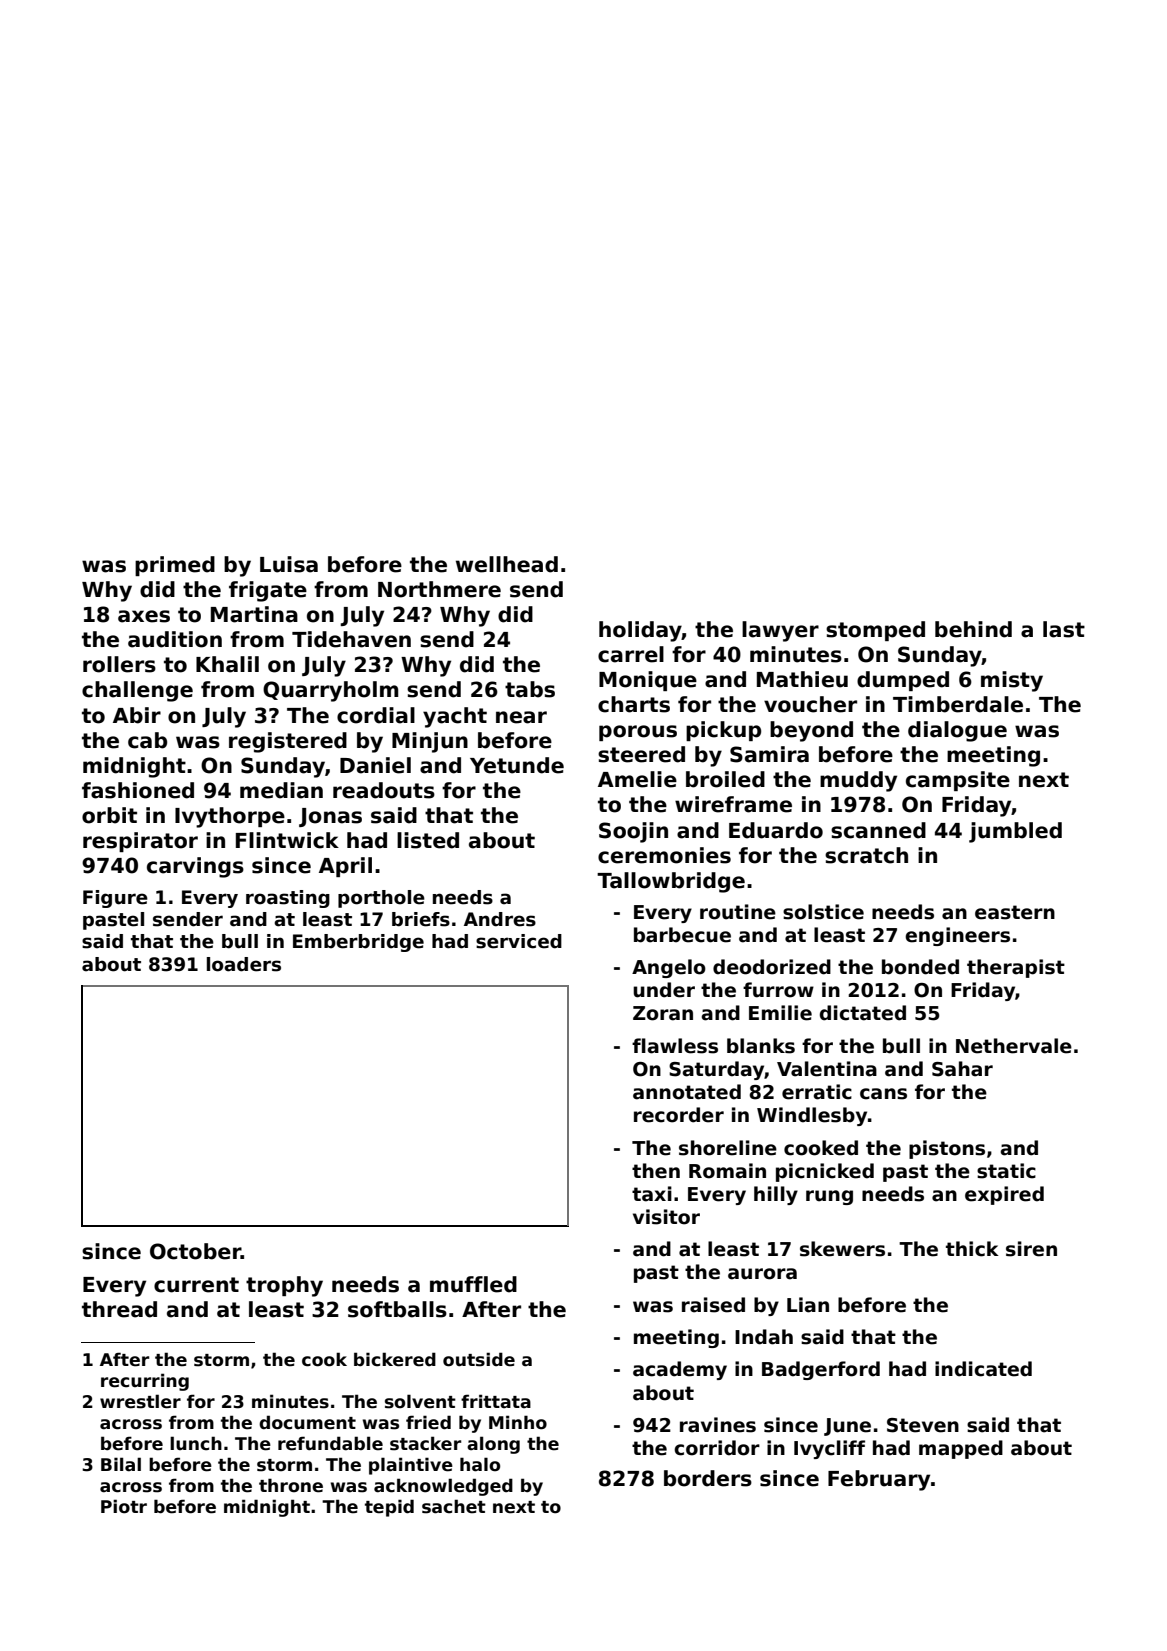 The image size is (1167, 1651). Describe the element at coordinates (738, 912) in the screenshot. I see `routine` at that location.
